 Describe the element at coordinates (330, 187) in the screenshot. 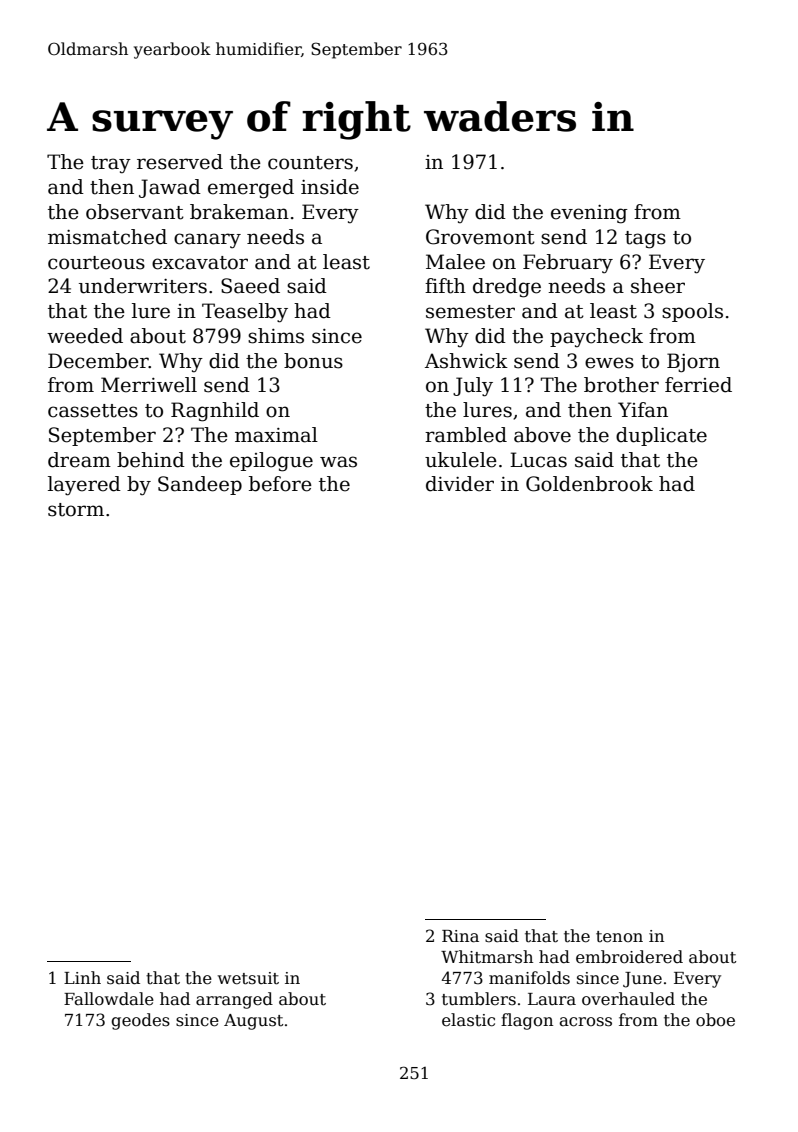

I see `inside` at that location.
